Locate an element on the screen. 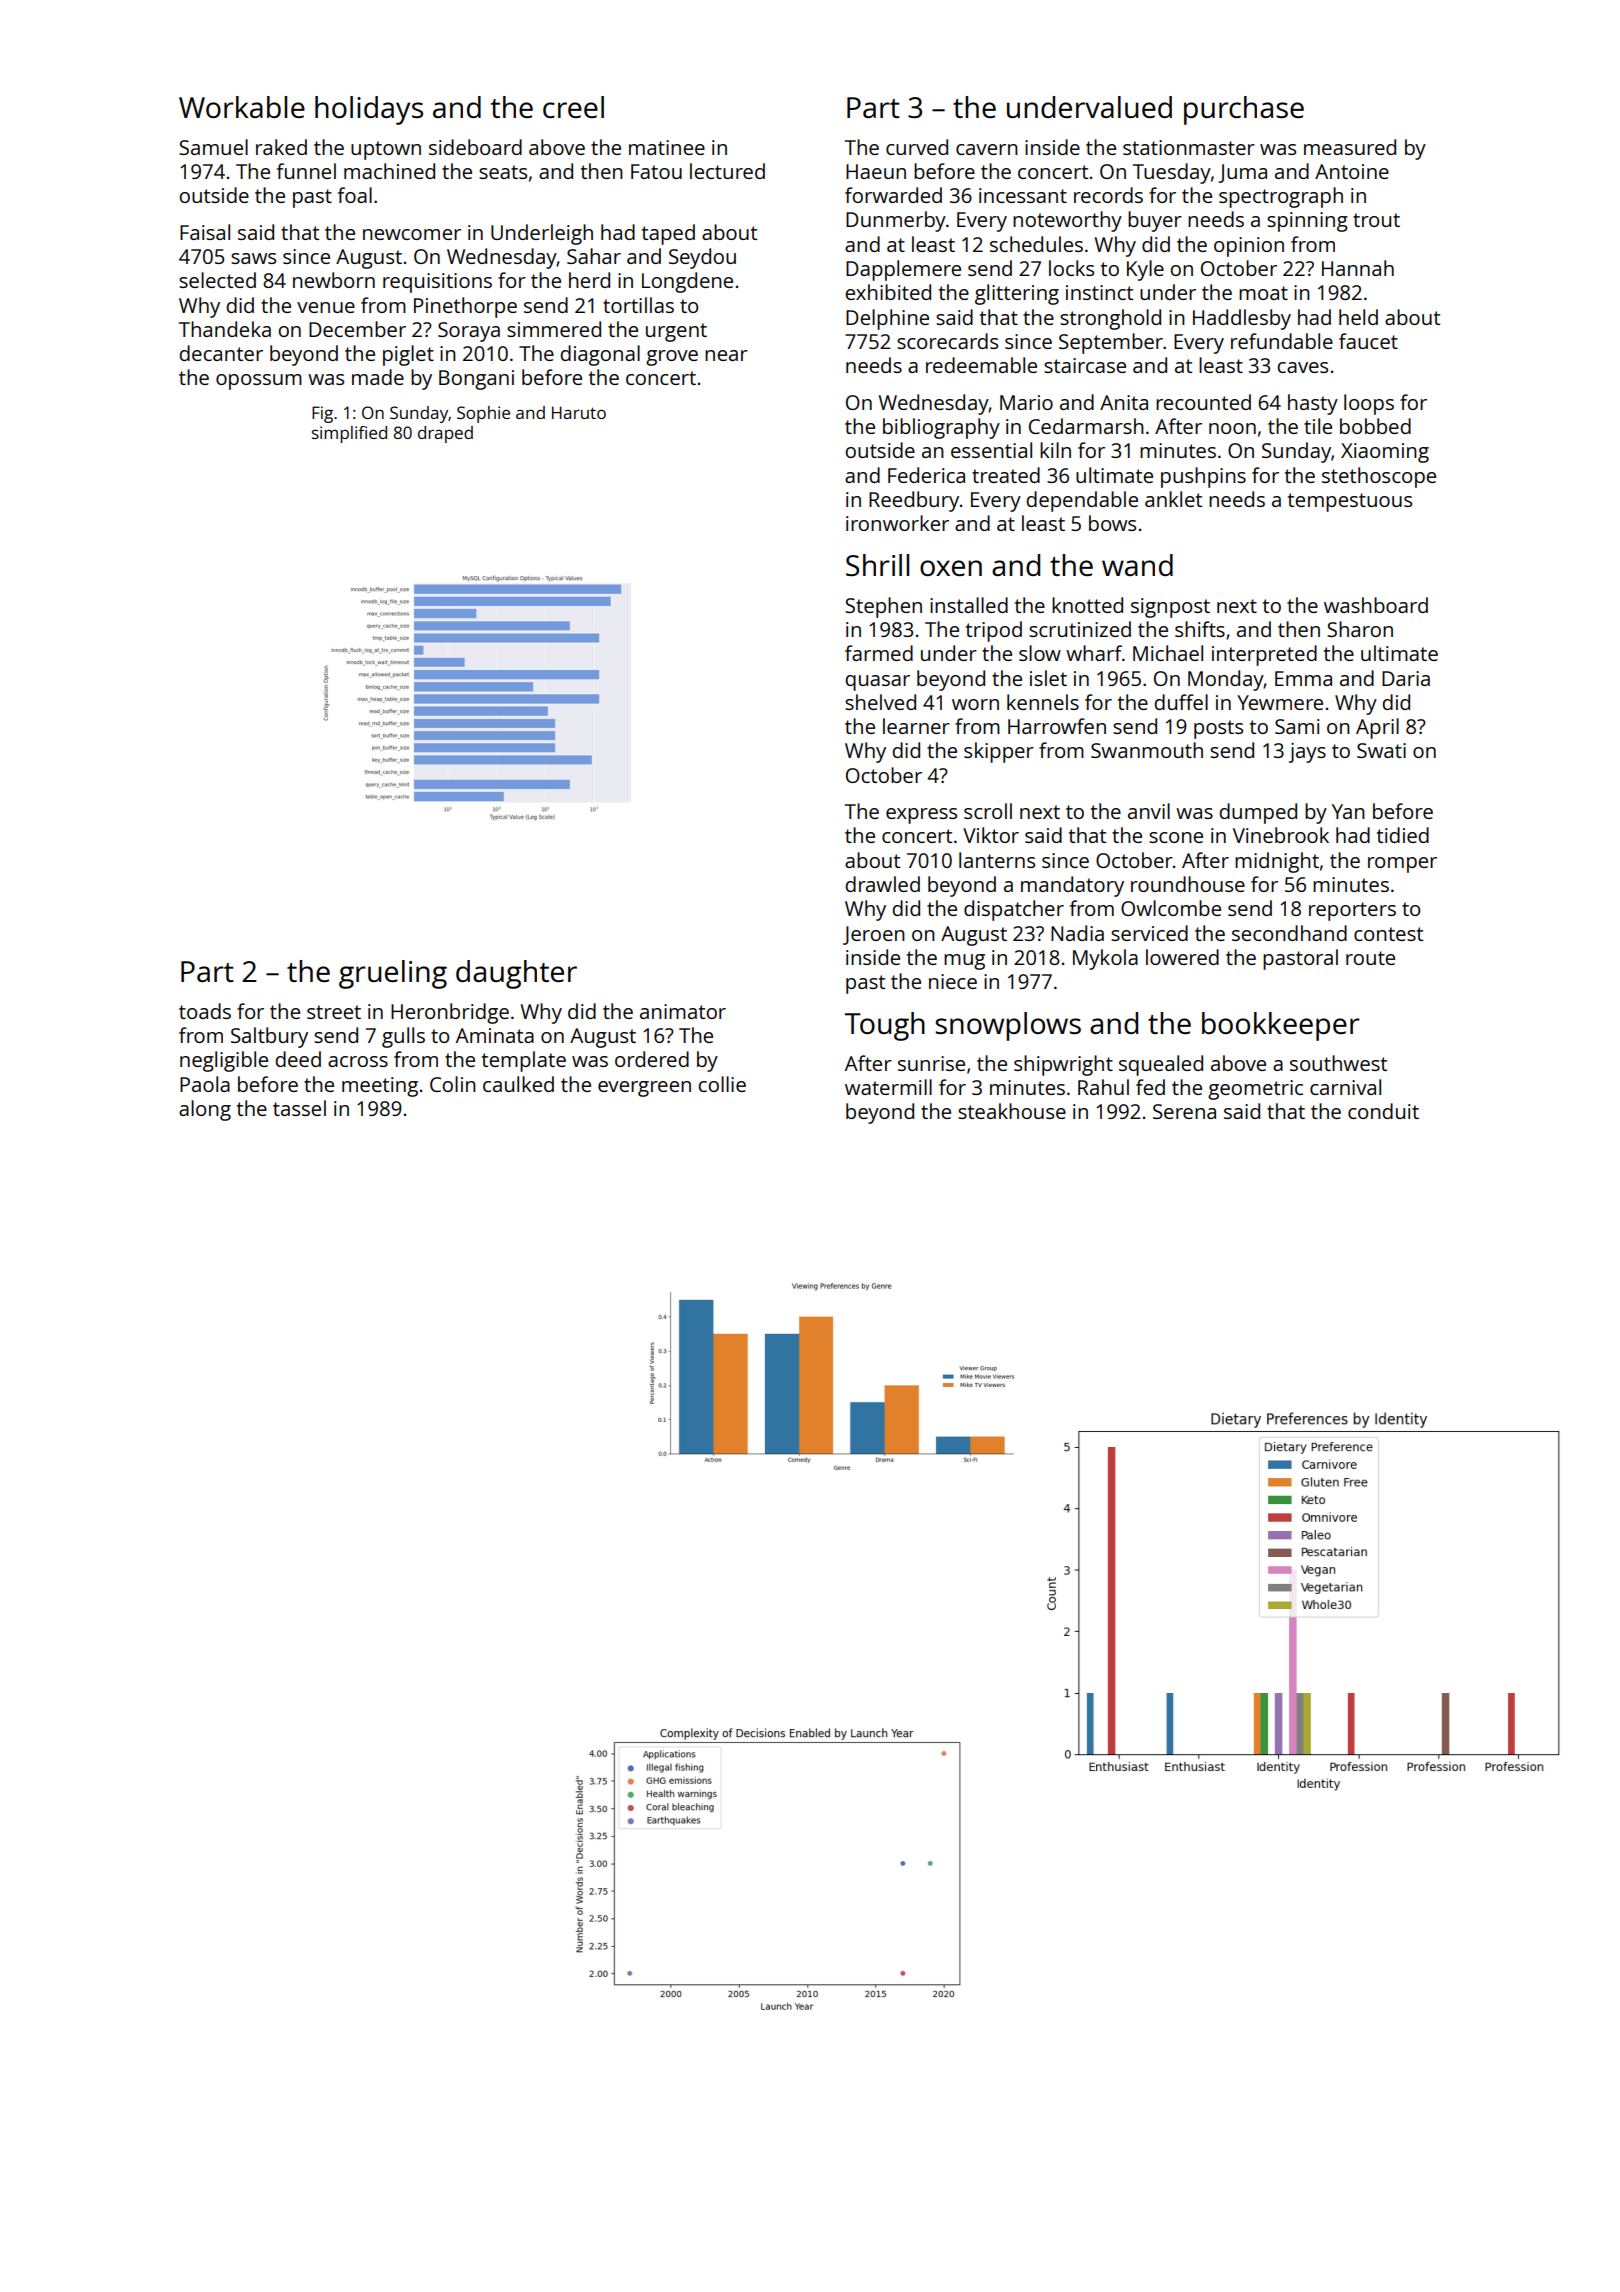  Faisal is located at coordinates (205, 232).
